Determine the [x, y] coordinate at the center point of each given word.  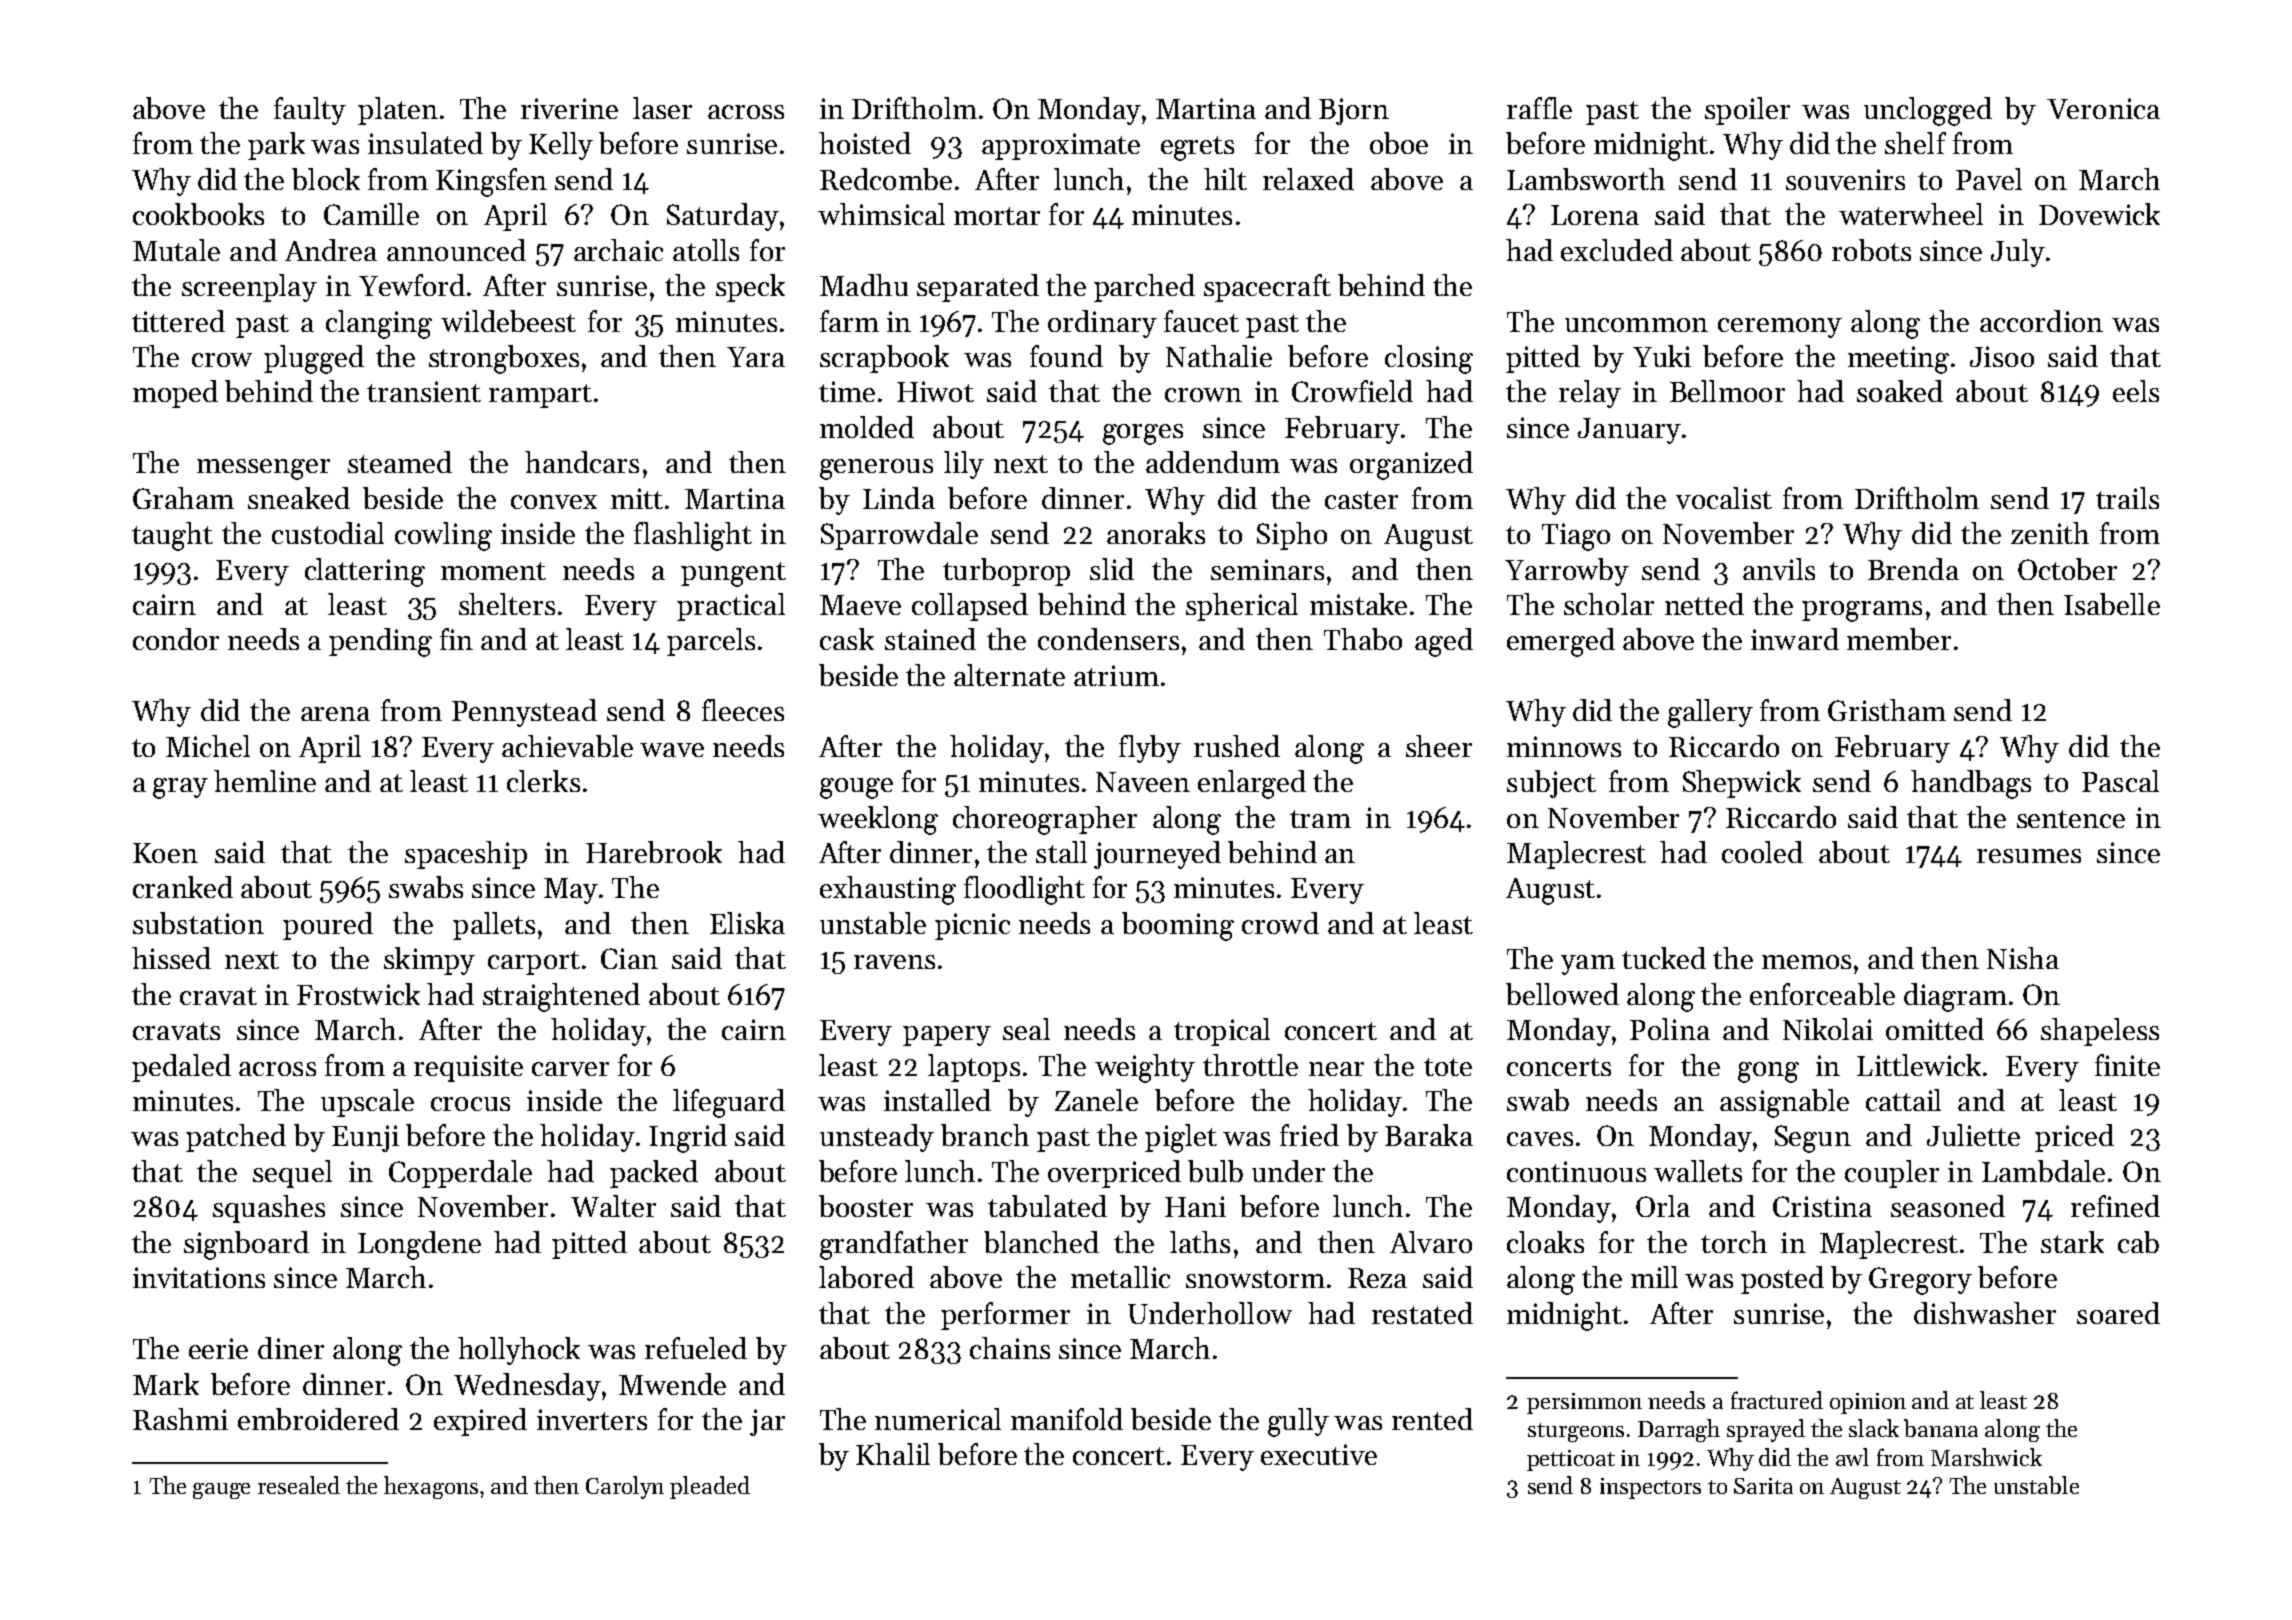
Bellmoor [1727, 391]
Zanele [1096, 1100]
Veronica [2103, 108]
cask [847, 639]
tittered [178, 321]
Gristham [1887, 710]
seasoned [1948, 1206]
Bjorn [1354, 111]
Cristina [1822, 1206]
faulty [310, 111]
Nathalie [1219, 356]
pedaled [181, 1068]
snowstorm [1255, 1279]
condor [176, 639]
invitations [199, 1277]
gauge [221, 1491]
